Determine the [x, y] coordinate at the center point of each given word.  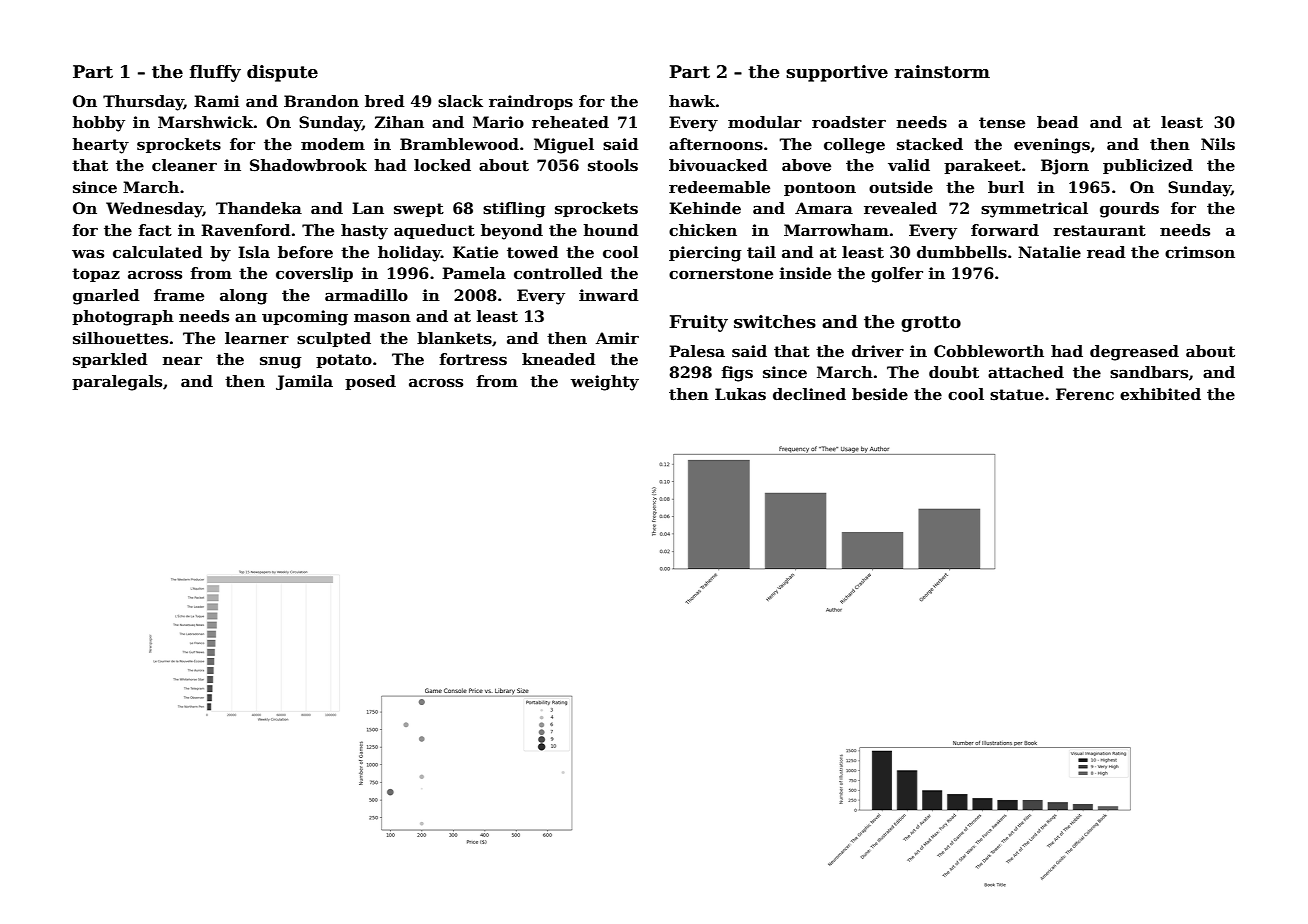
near [182, 361]
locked [442, 165]
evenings [1052, 146]
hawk [692, 101]
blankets [454, 338]
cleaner [184, 165]
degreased [1134, 353]
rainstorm [942, 72]
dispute [282, 73]
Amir [617, 338]
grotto [931, 324]
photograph [123, 318]
